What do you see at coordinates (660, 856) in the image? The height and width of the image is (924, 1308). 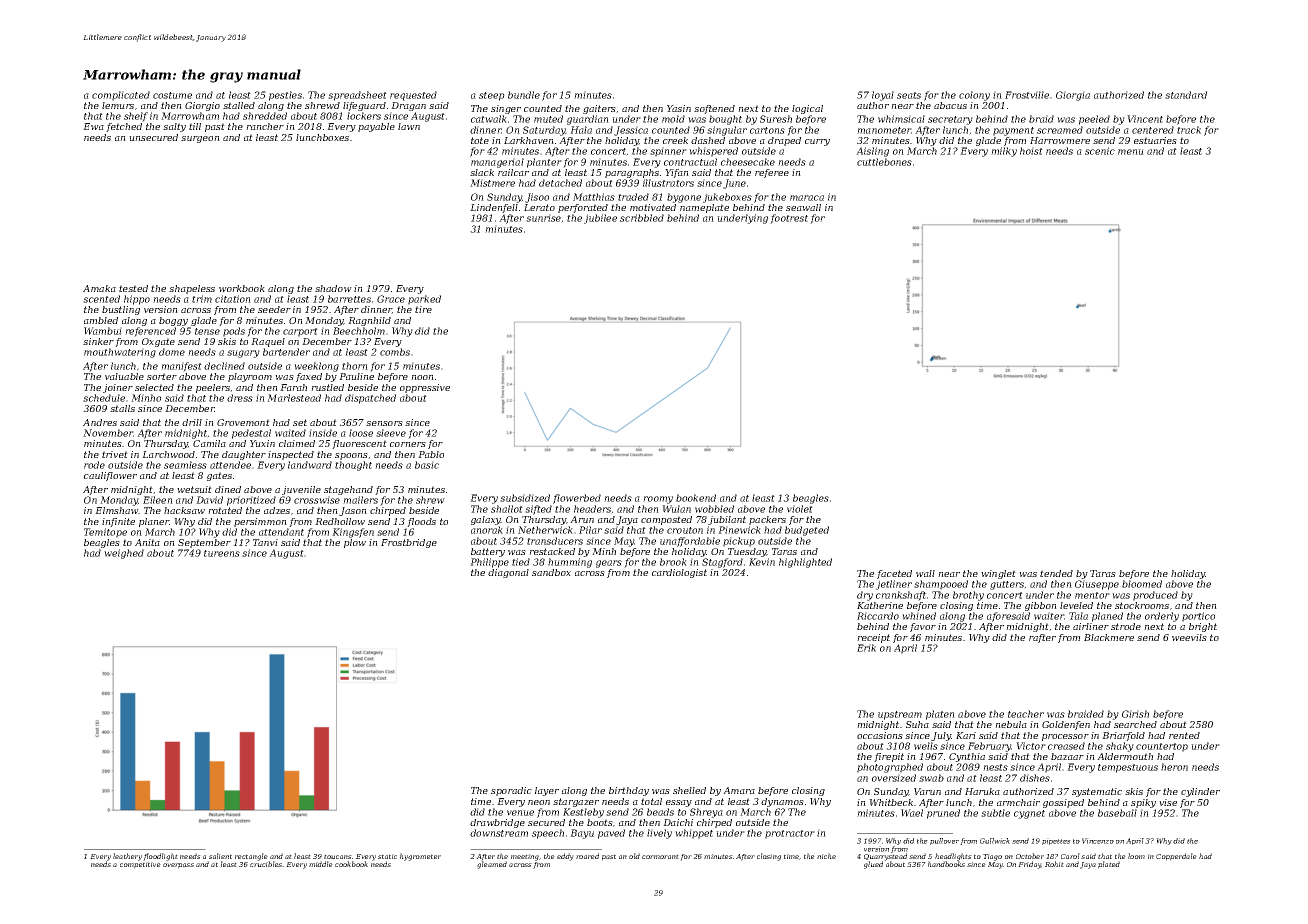 I see `cormorant` at bounding box center [660, 856].
